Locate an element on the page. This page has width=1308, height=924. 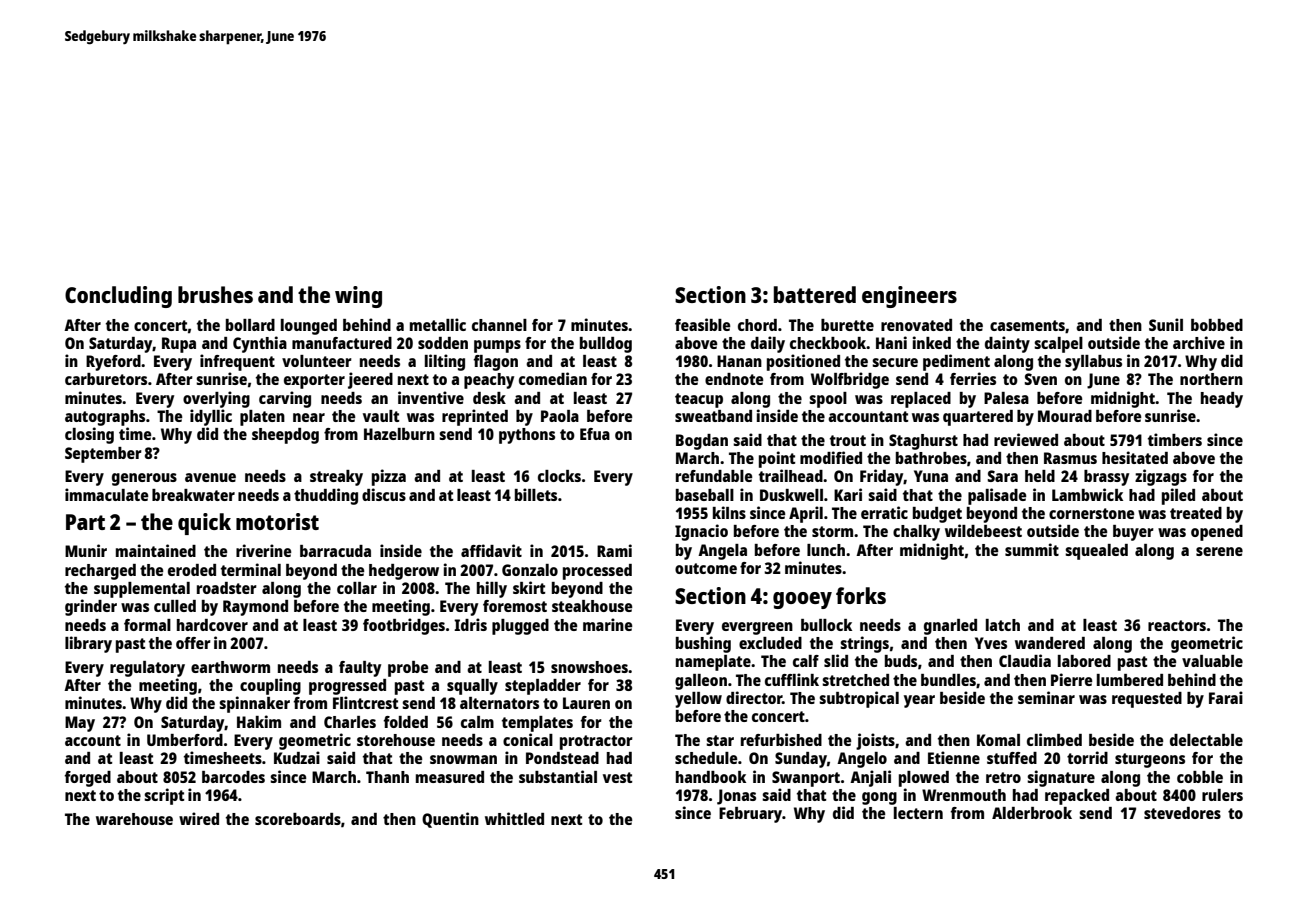
Concluding is located at coordinates (118, 297).
